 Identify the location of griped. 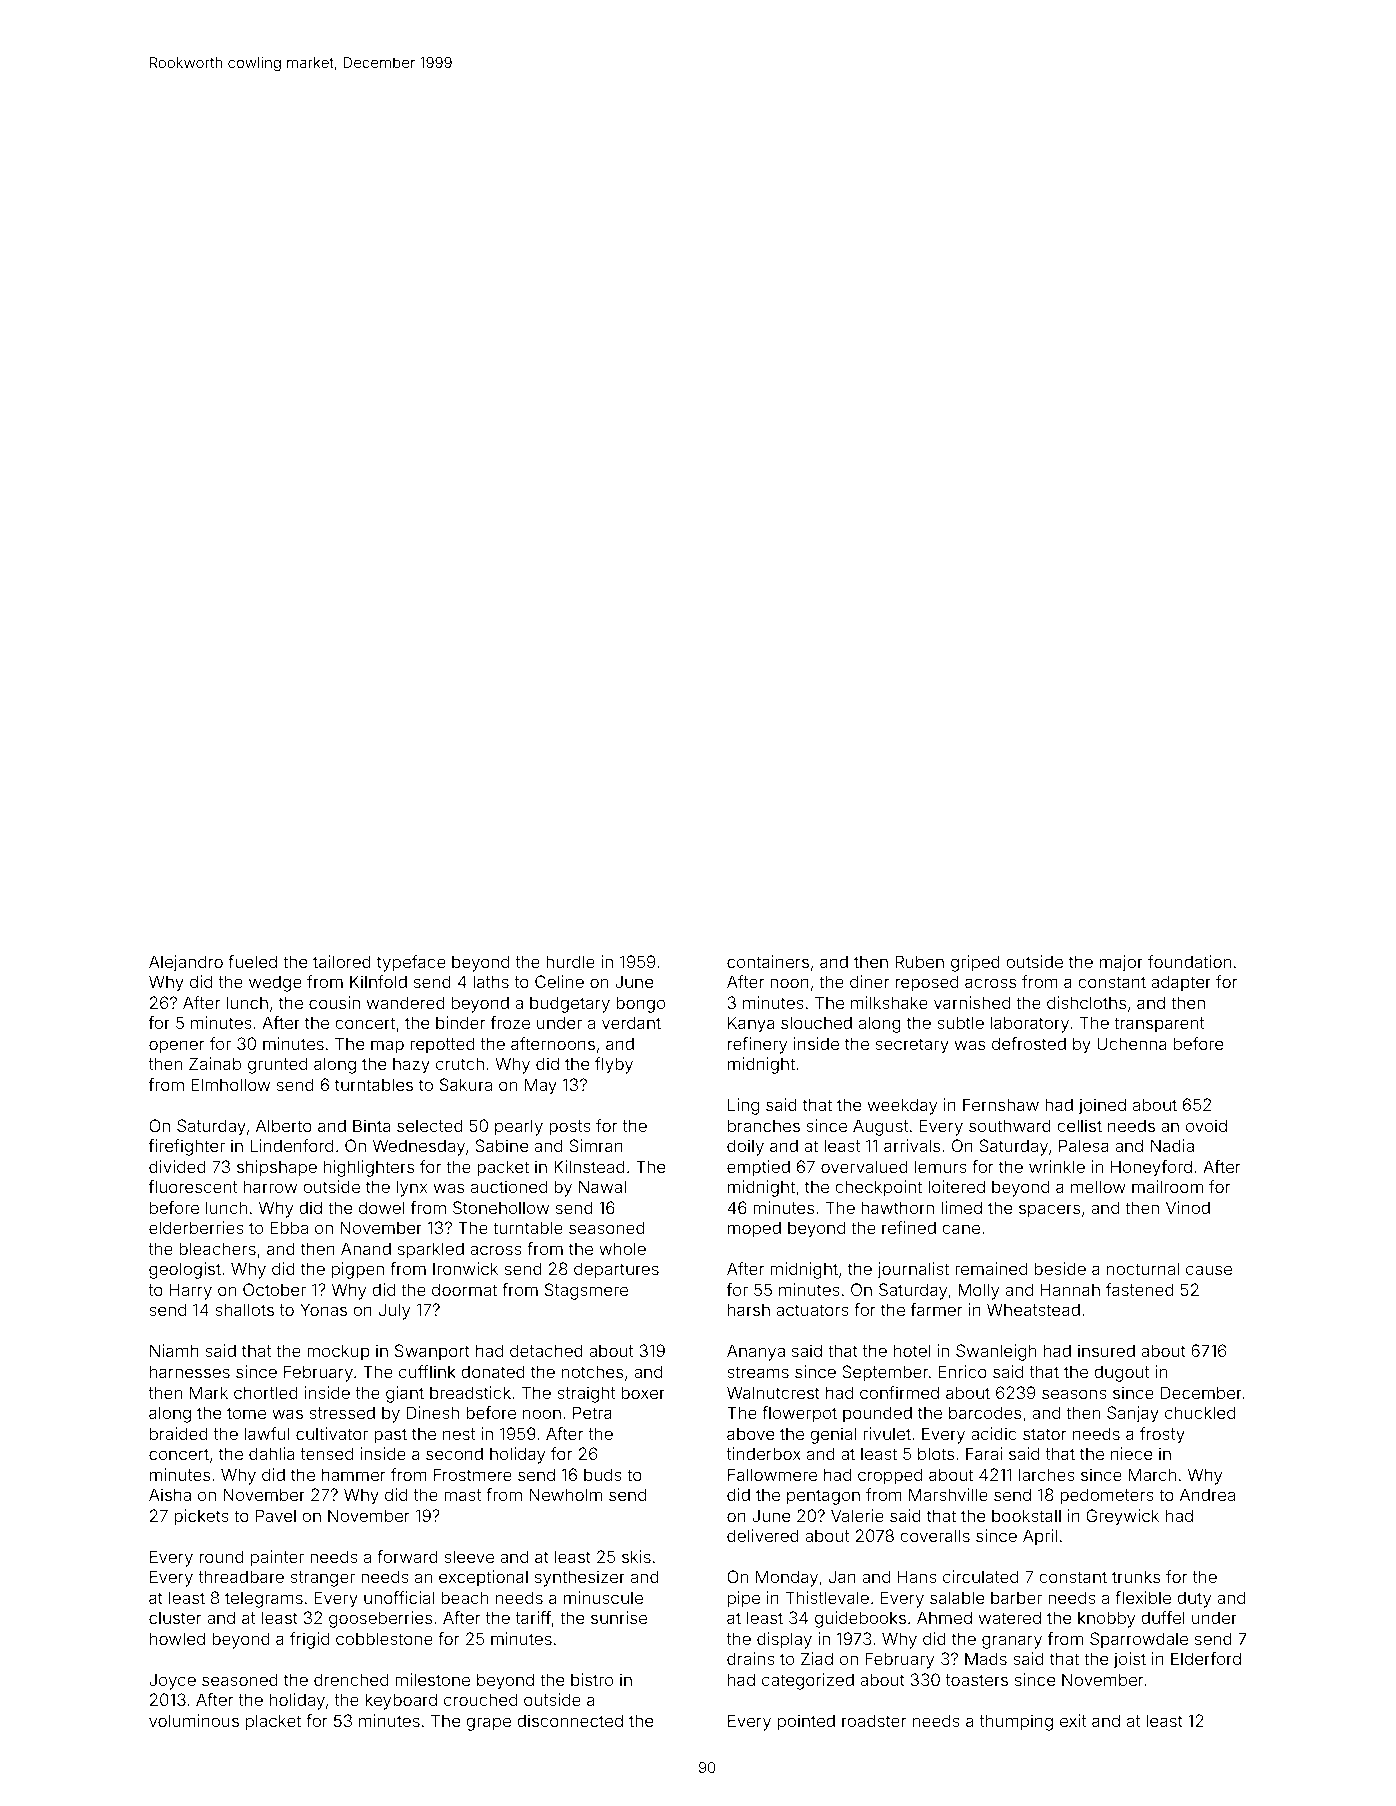
(975, 963).
